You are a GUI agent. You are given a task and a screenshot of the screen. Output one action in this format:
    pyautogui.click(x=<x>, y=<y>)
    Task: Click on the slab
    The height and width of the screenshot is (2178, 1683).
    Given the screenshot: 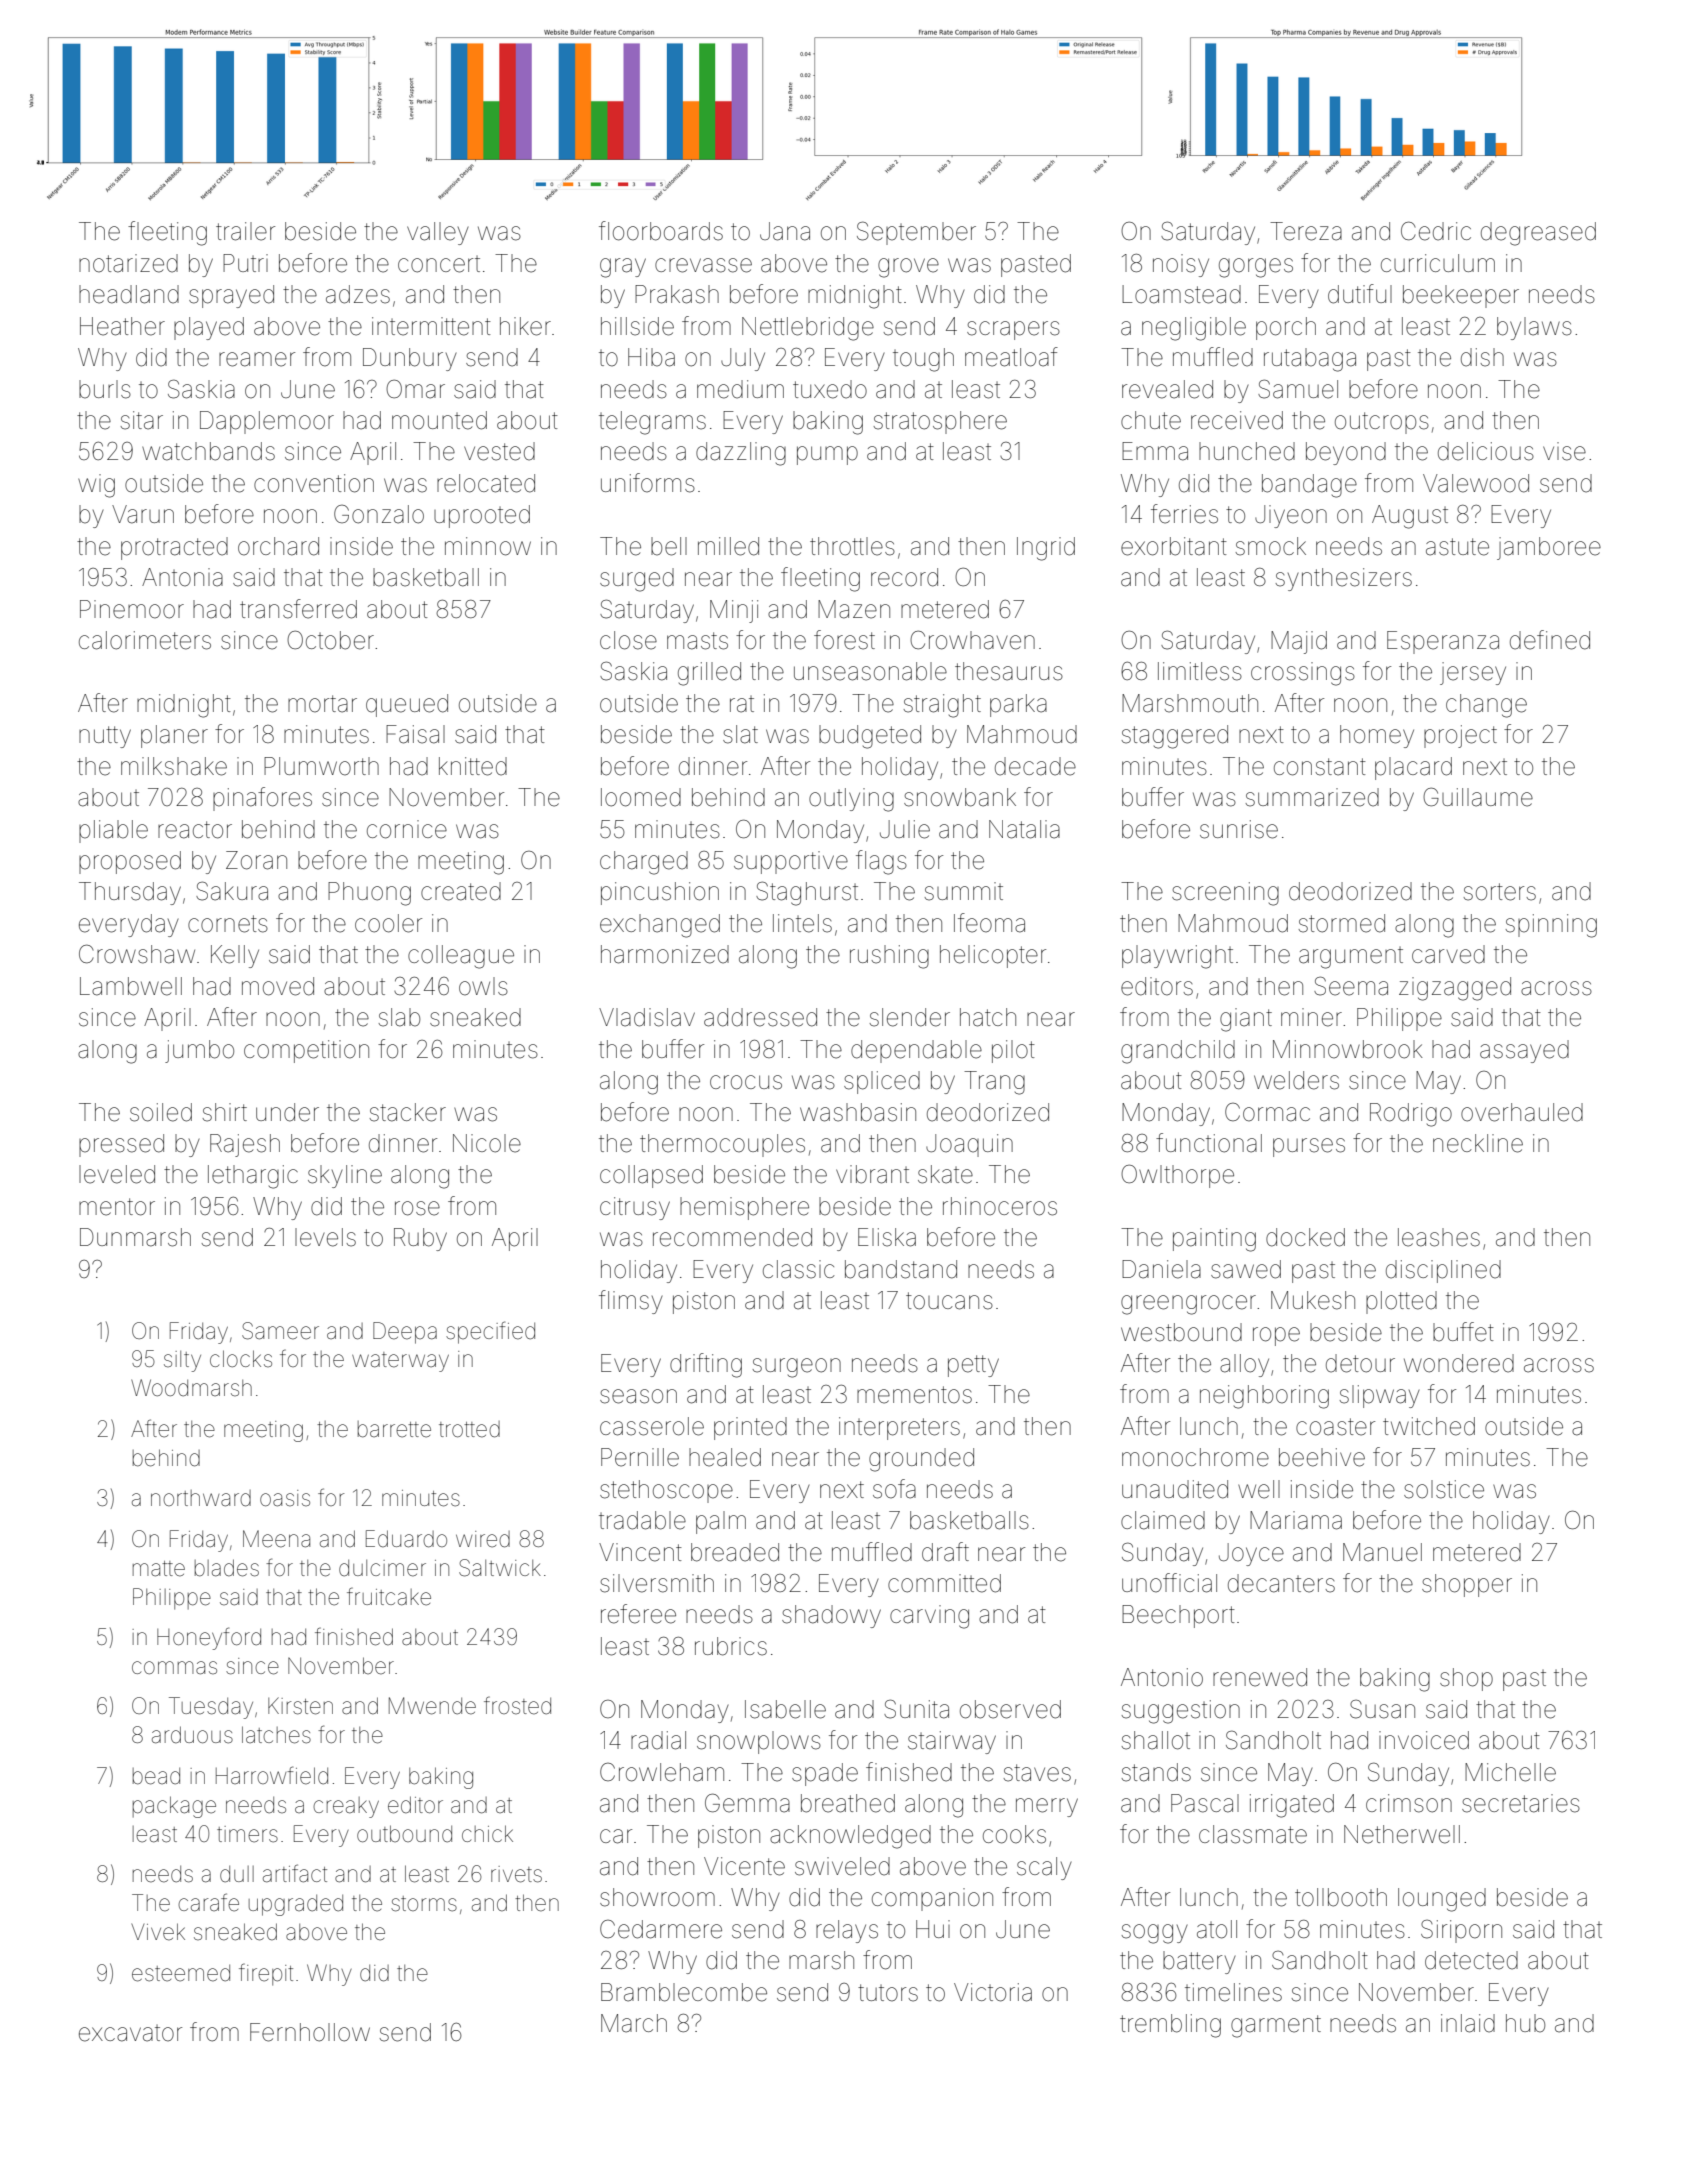 What is the action you would take?
    pyautogui.click(x=399, y=1017)
